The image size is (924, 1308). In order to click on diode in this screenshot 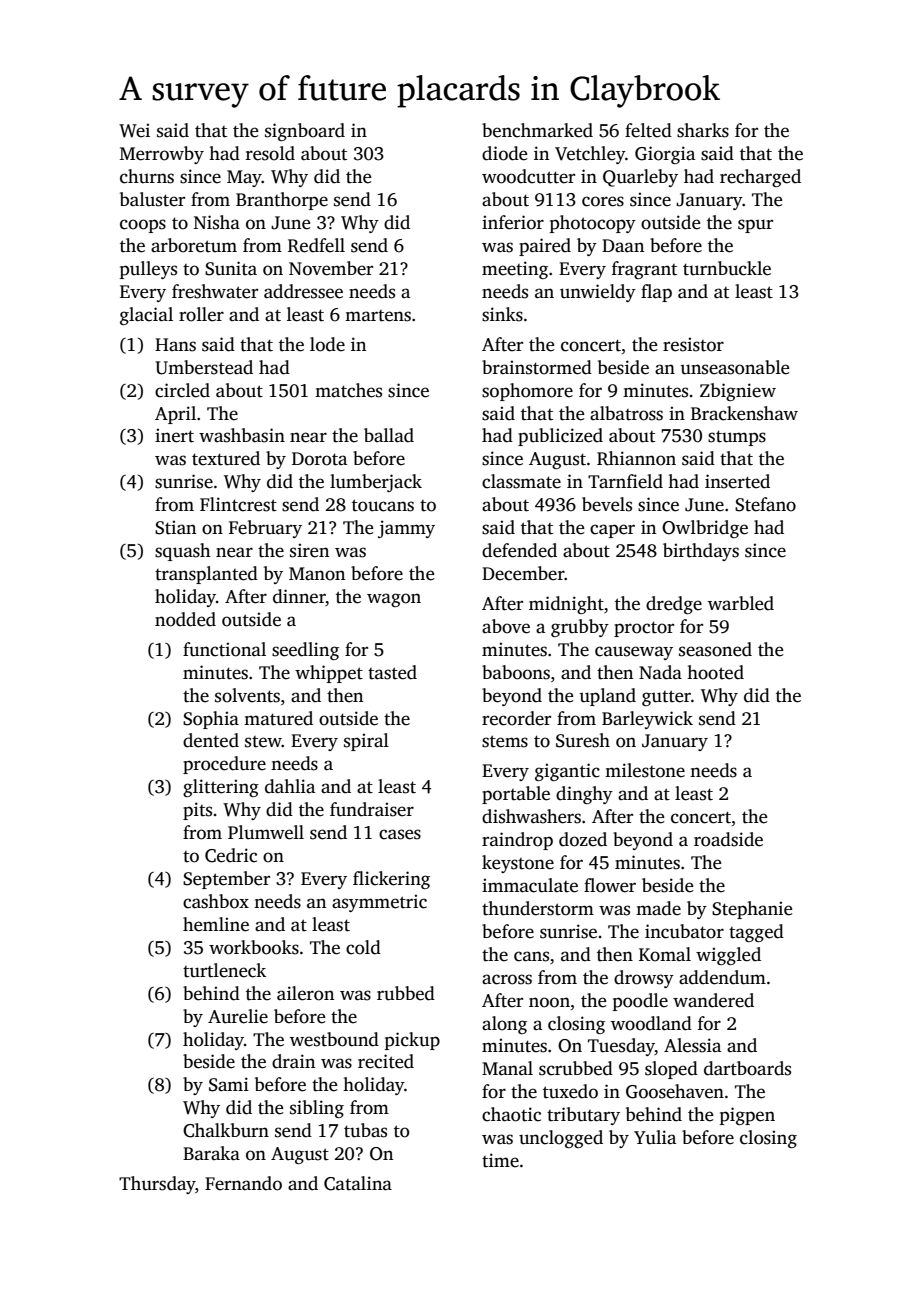, I will do `click(505, 153)`.
